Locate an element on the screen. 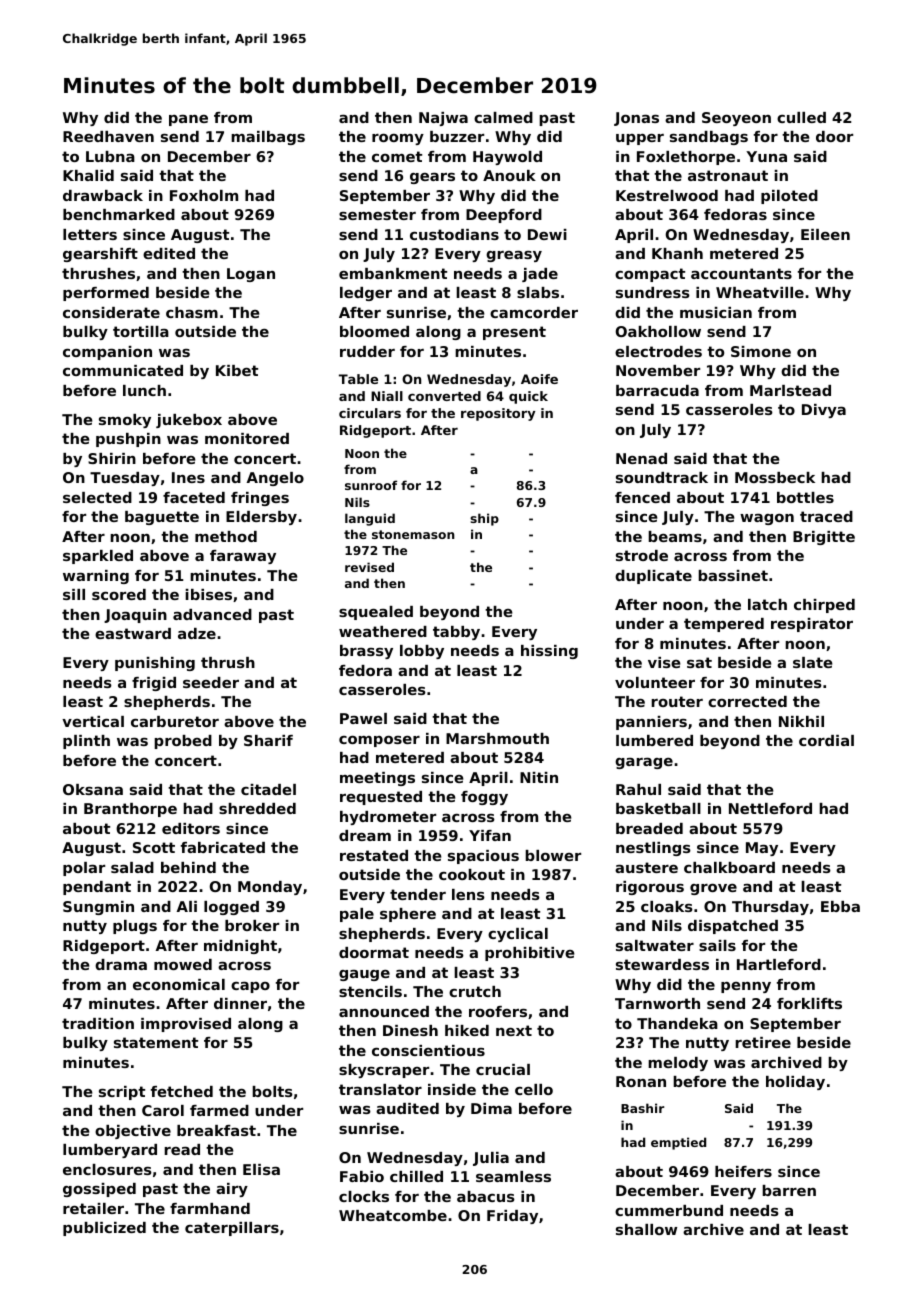 The width and height of the screenshot is (924, 1308). calmed is located at coordinates (503, 117).
